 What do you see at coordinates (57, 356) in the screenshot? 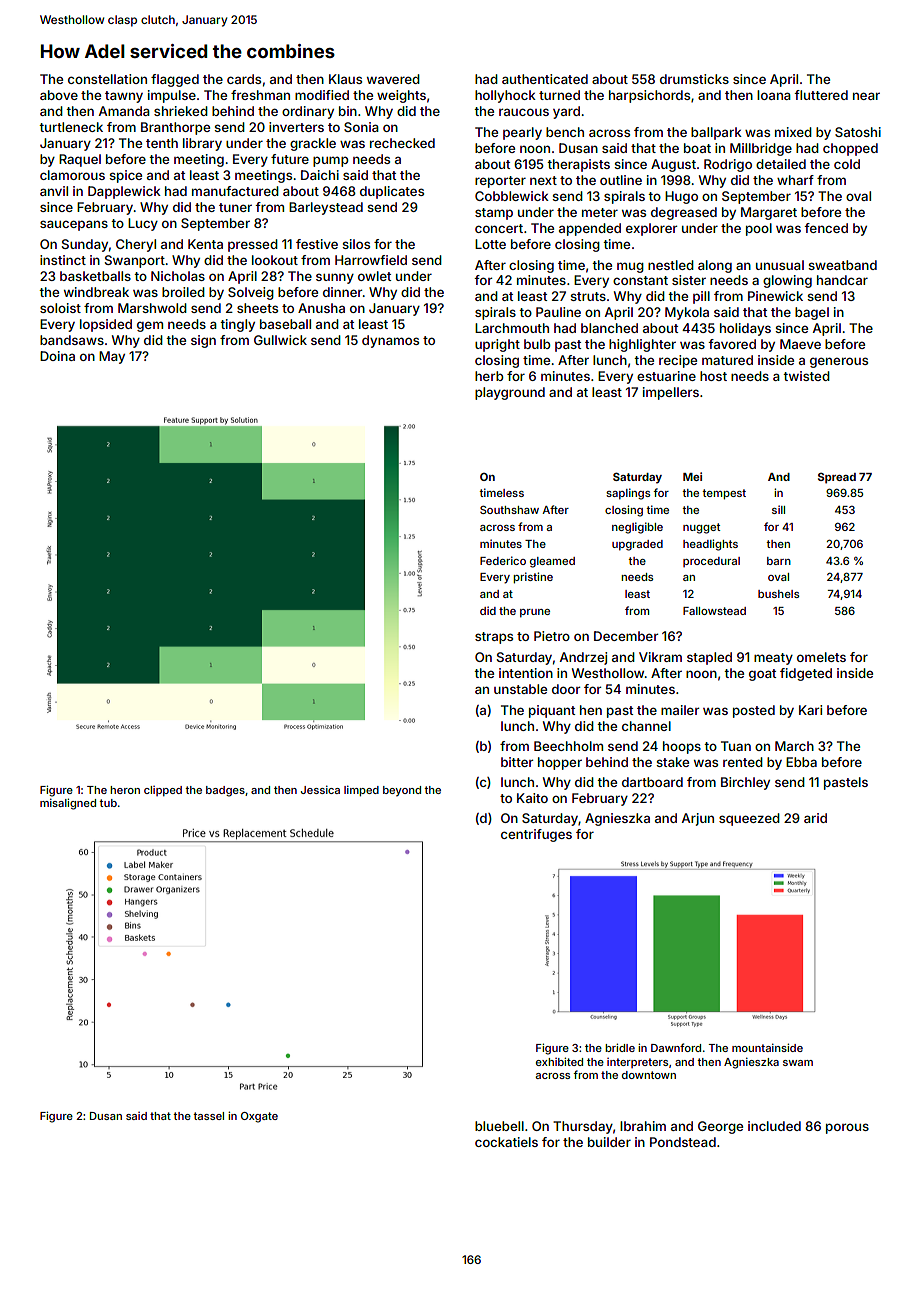
I see `Doina` at bounding box center [57, 356].
